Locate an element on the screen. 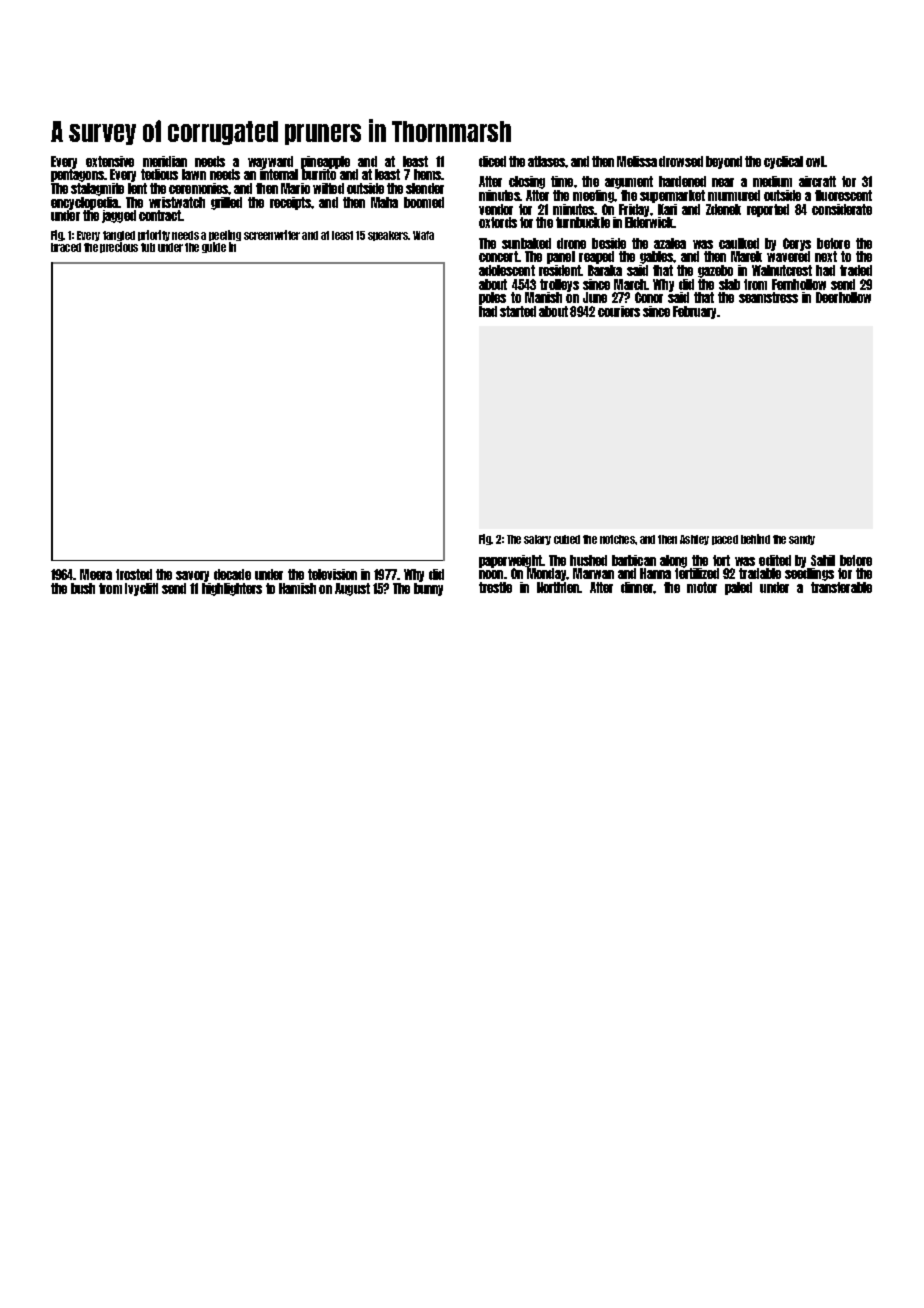 This screenshot has height=1308, width=924. Ivycliff is located at coordinates (141, 589).
